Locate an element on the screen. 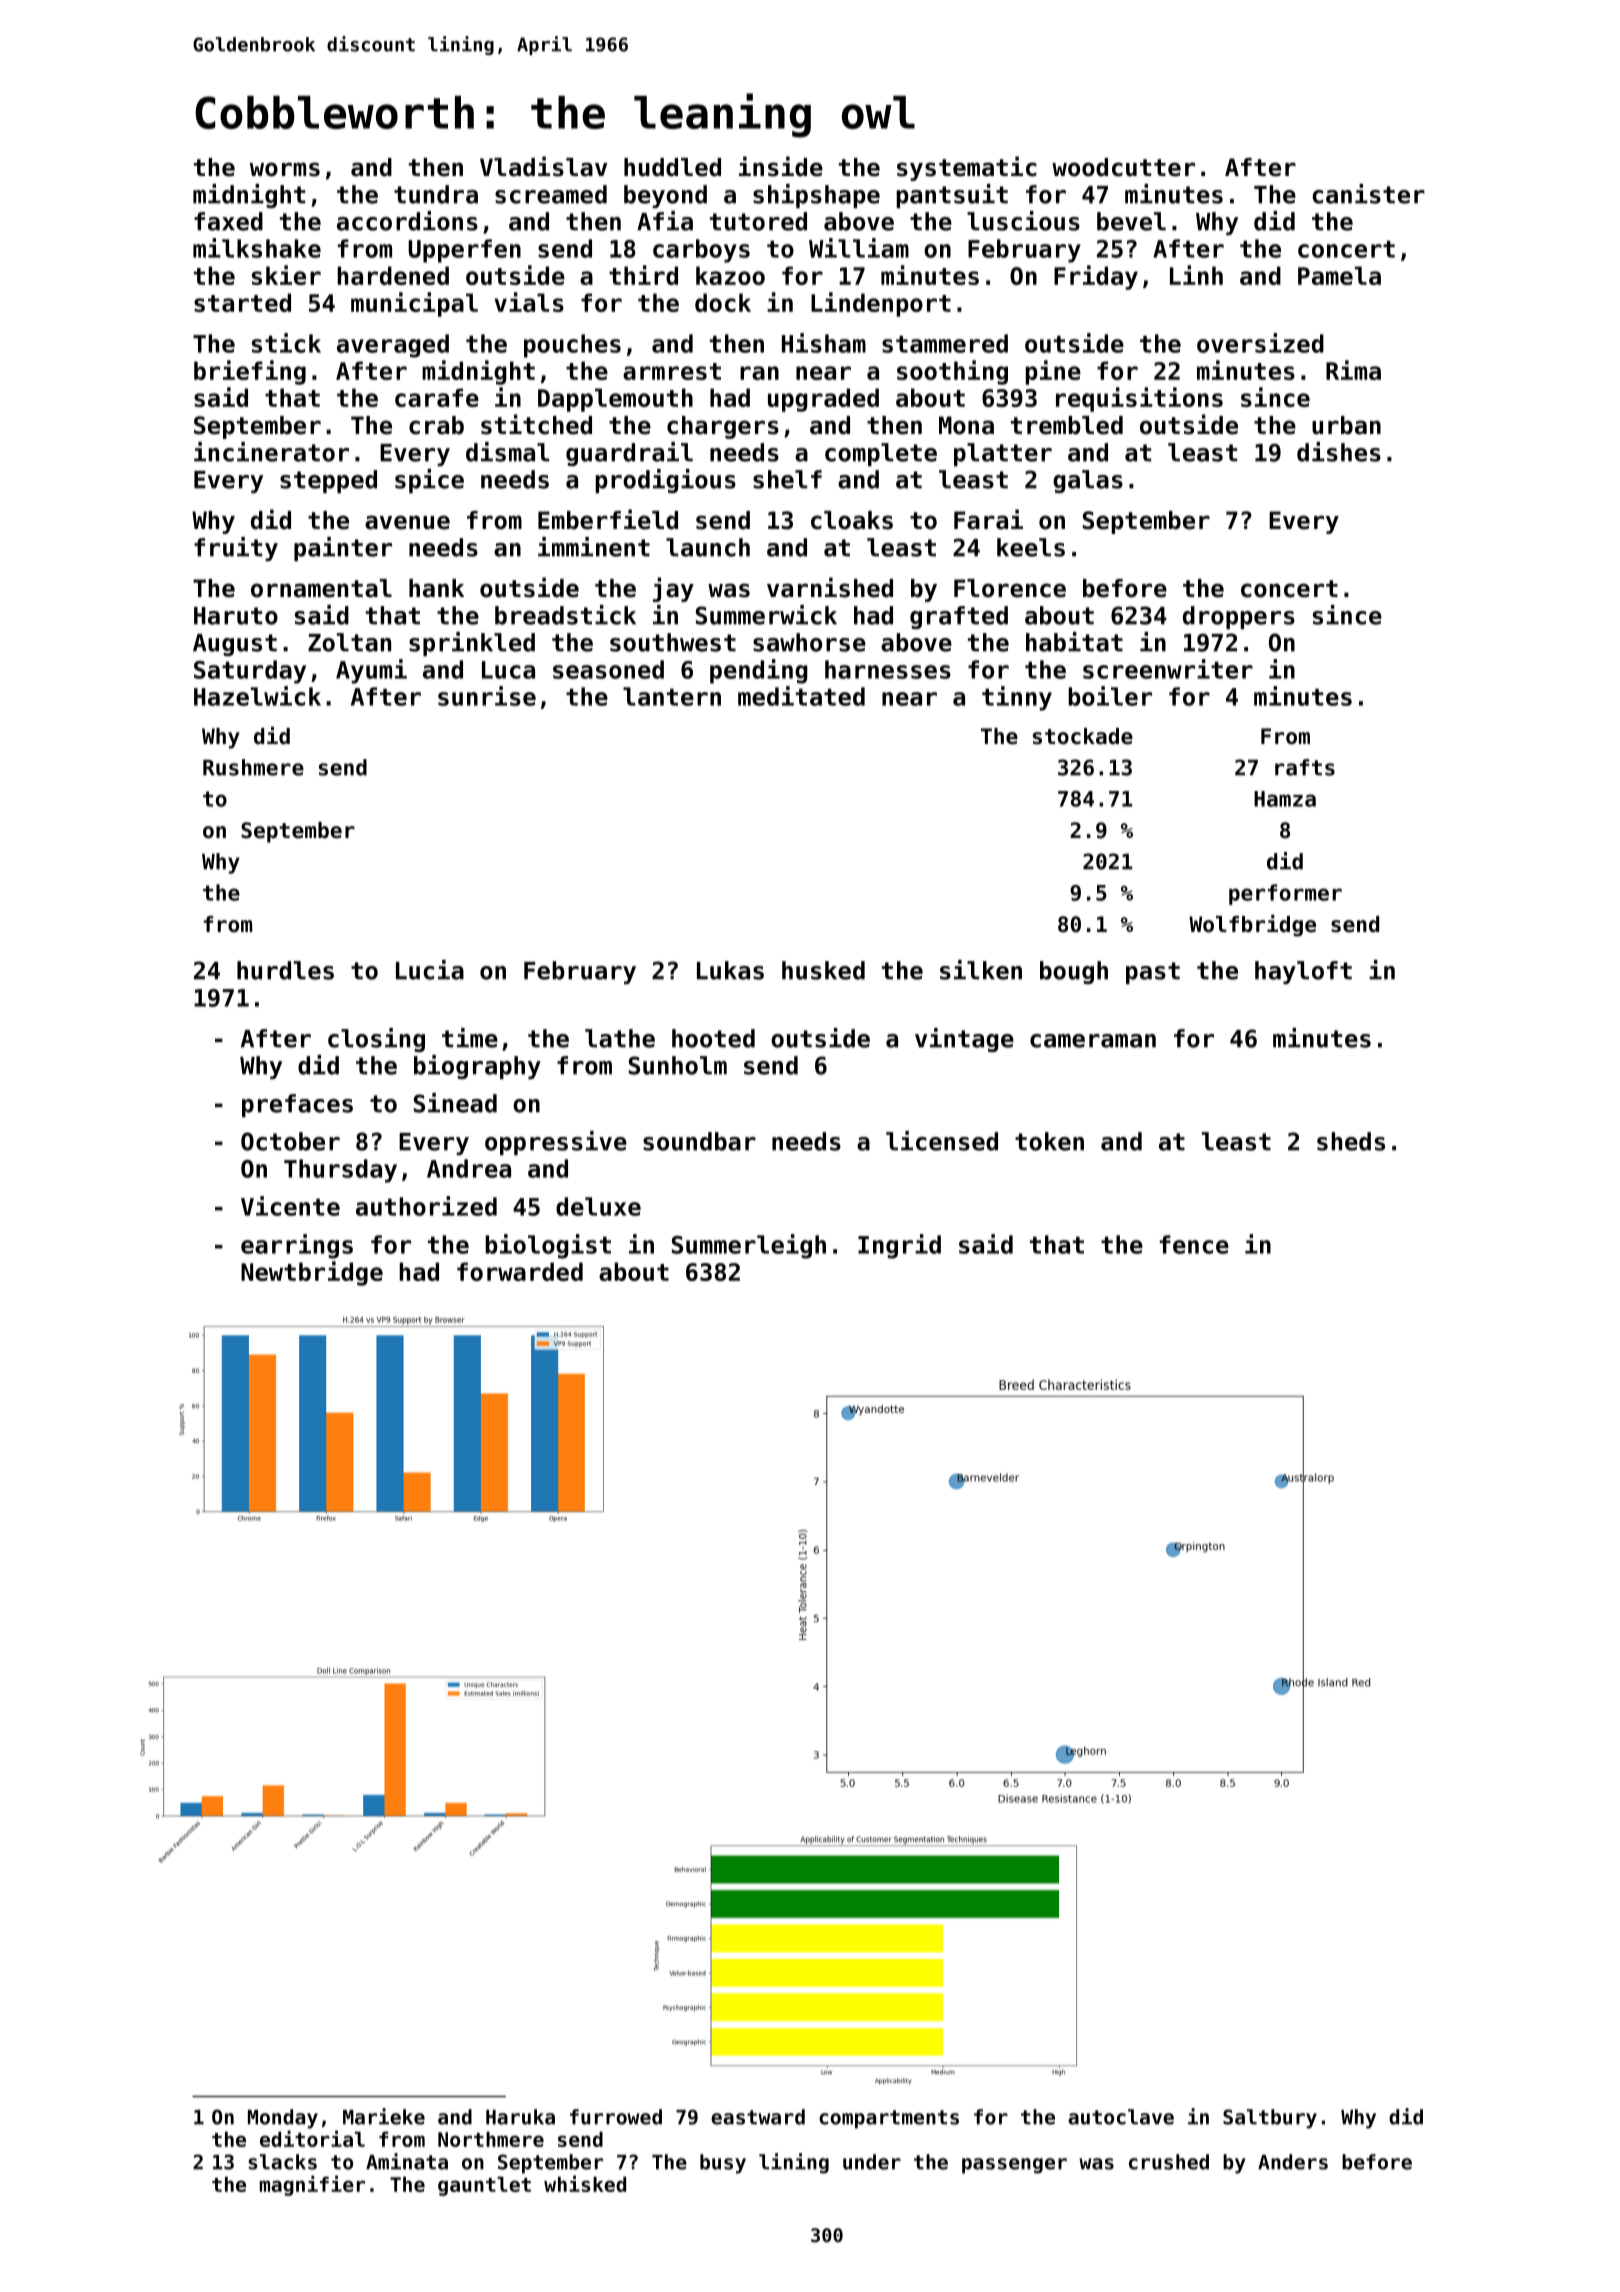 The width and height of the screenshot is (1620, 2292). canister is located at coordinates (1368, 194).
